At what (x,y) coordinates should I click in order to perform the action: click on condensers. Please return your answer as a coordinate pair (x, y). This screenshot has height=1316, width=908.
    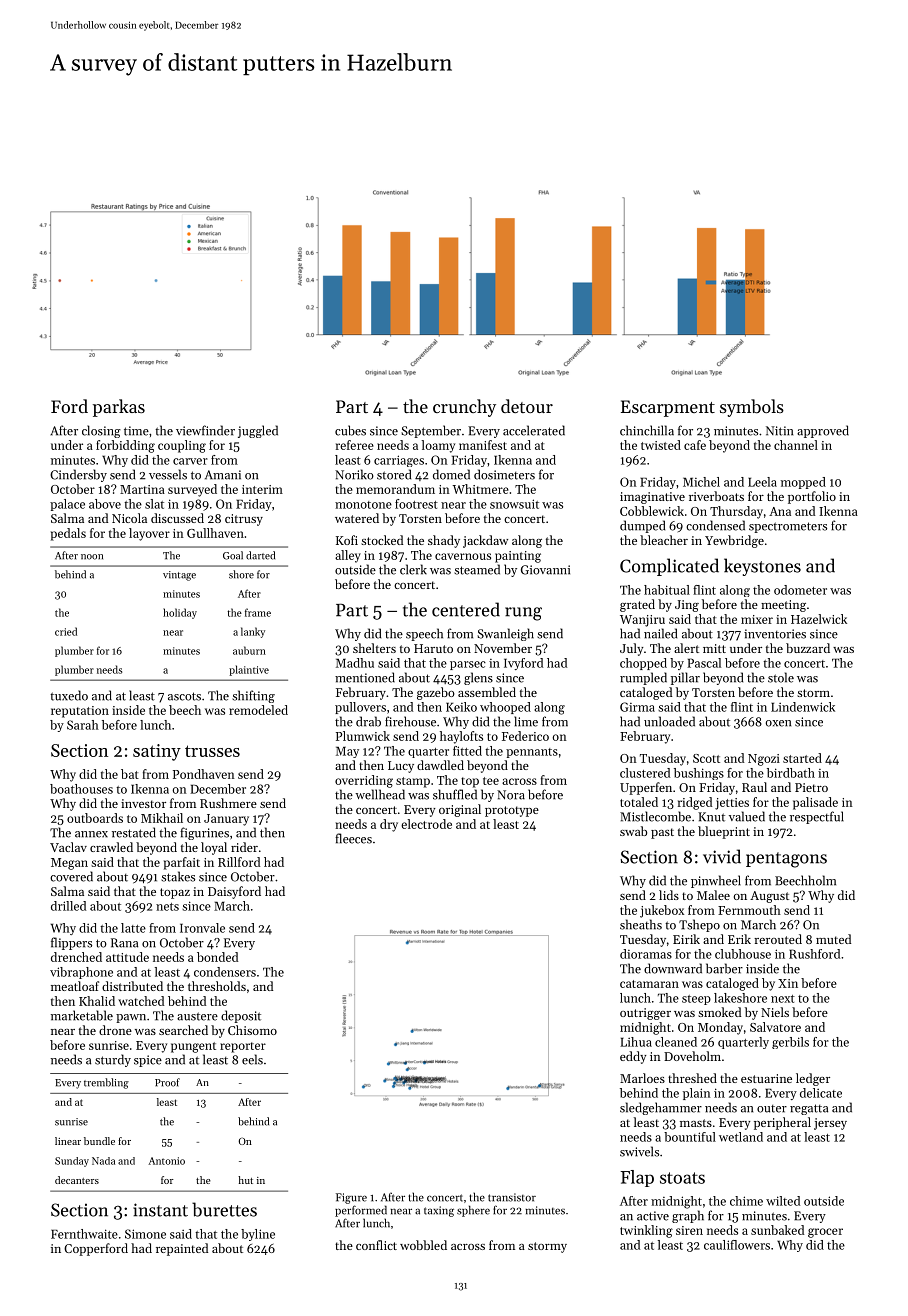
    Looking at the image, I should click on (225, 972).
